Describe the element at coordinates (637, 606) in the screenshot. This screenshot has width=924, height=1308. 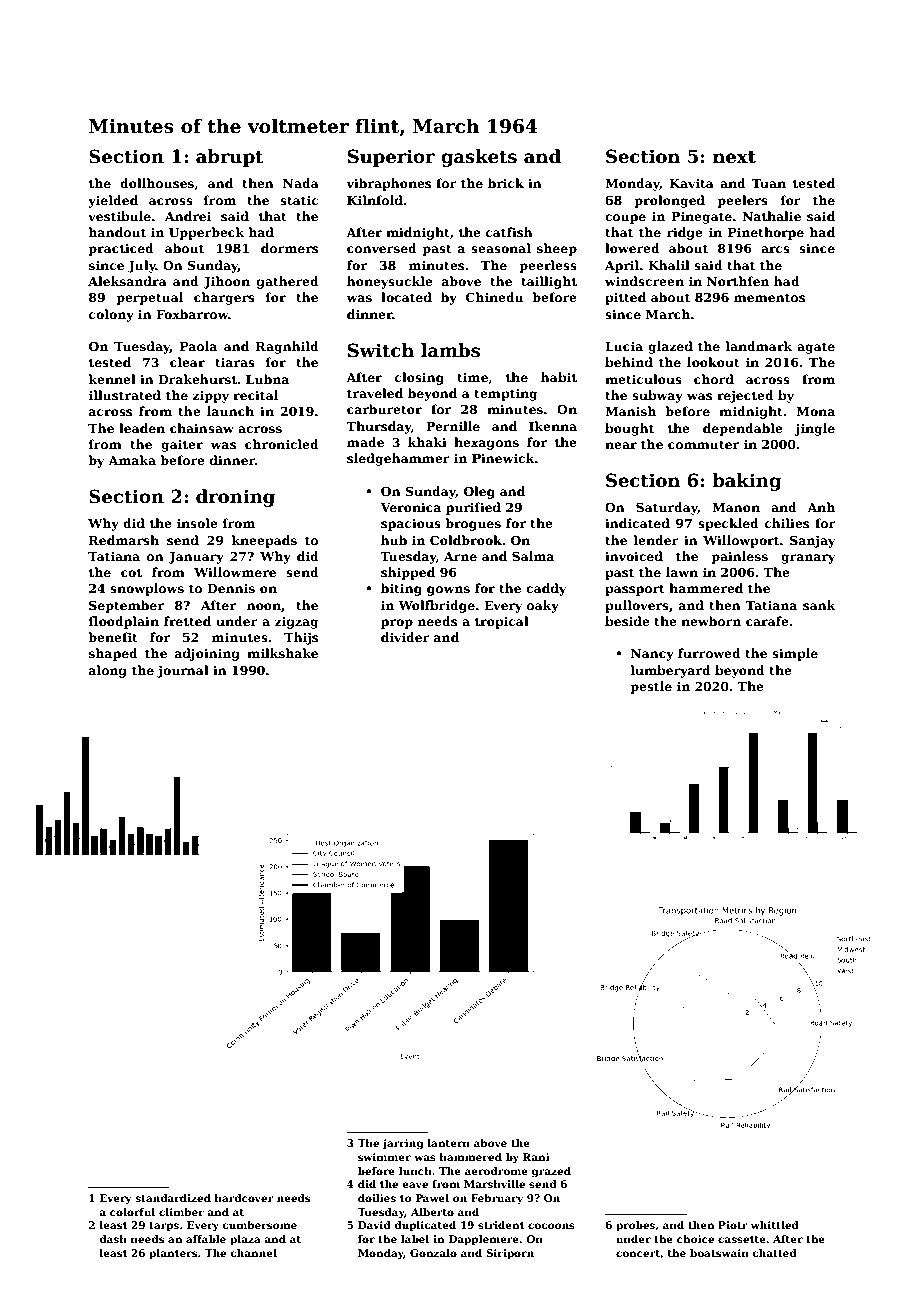
I see `pullovers` at that location.
